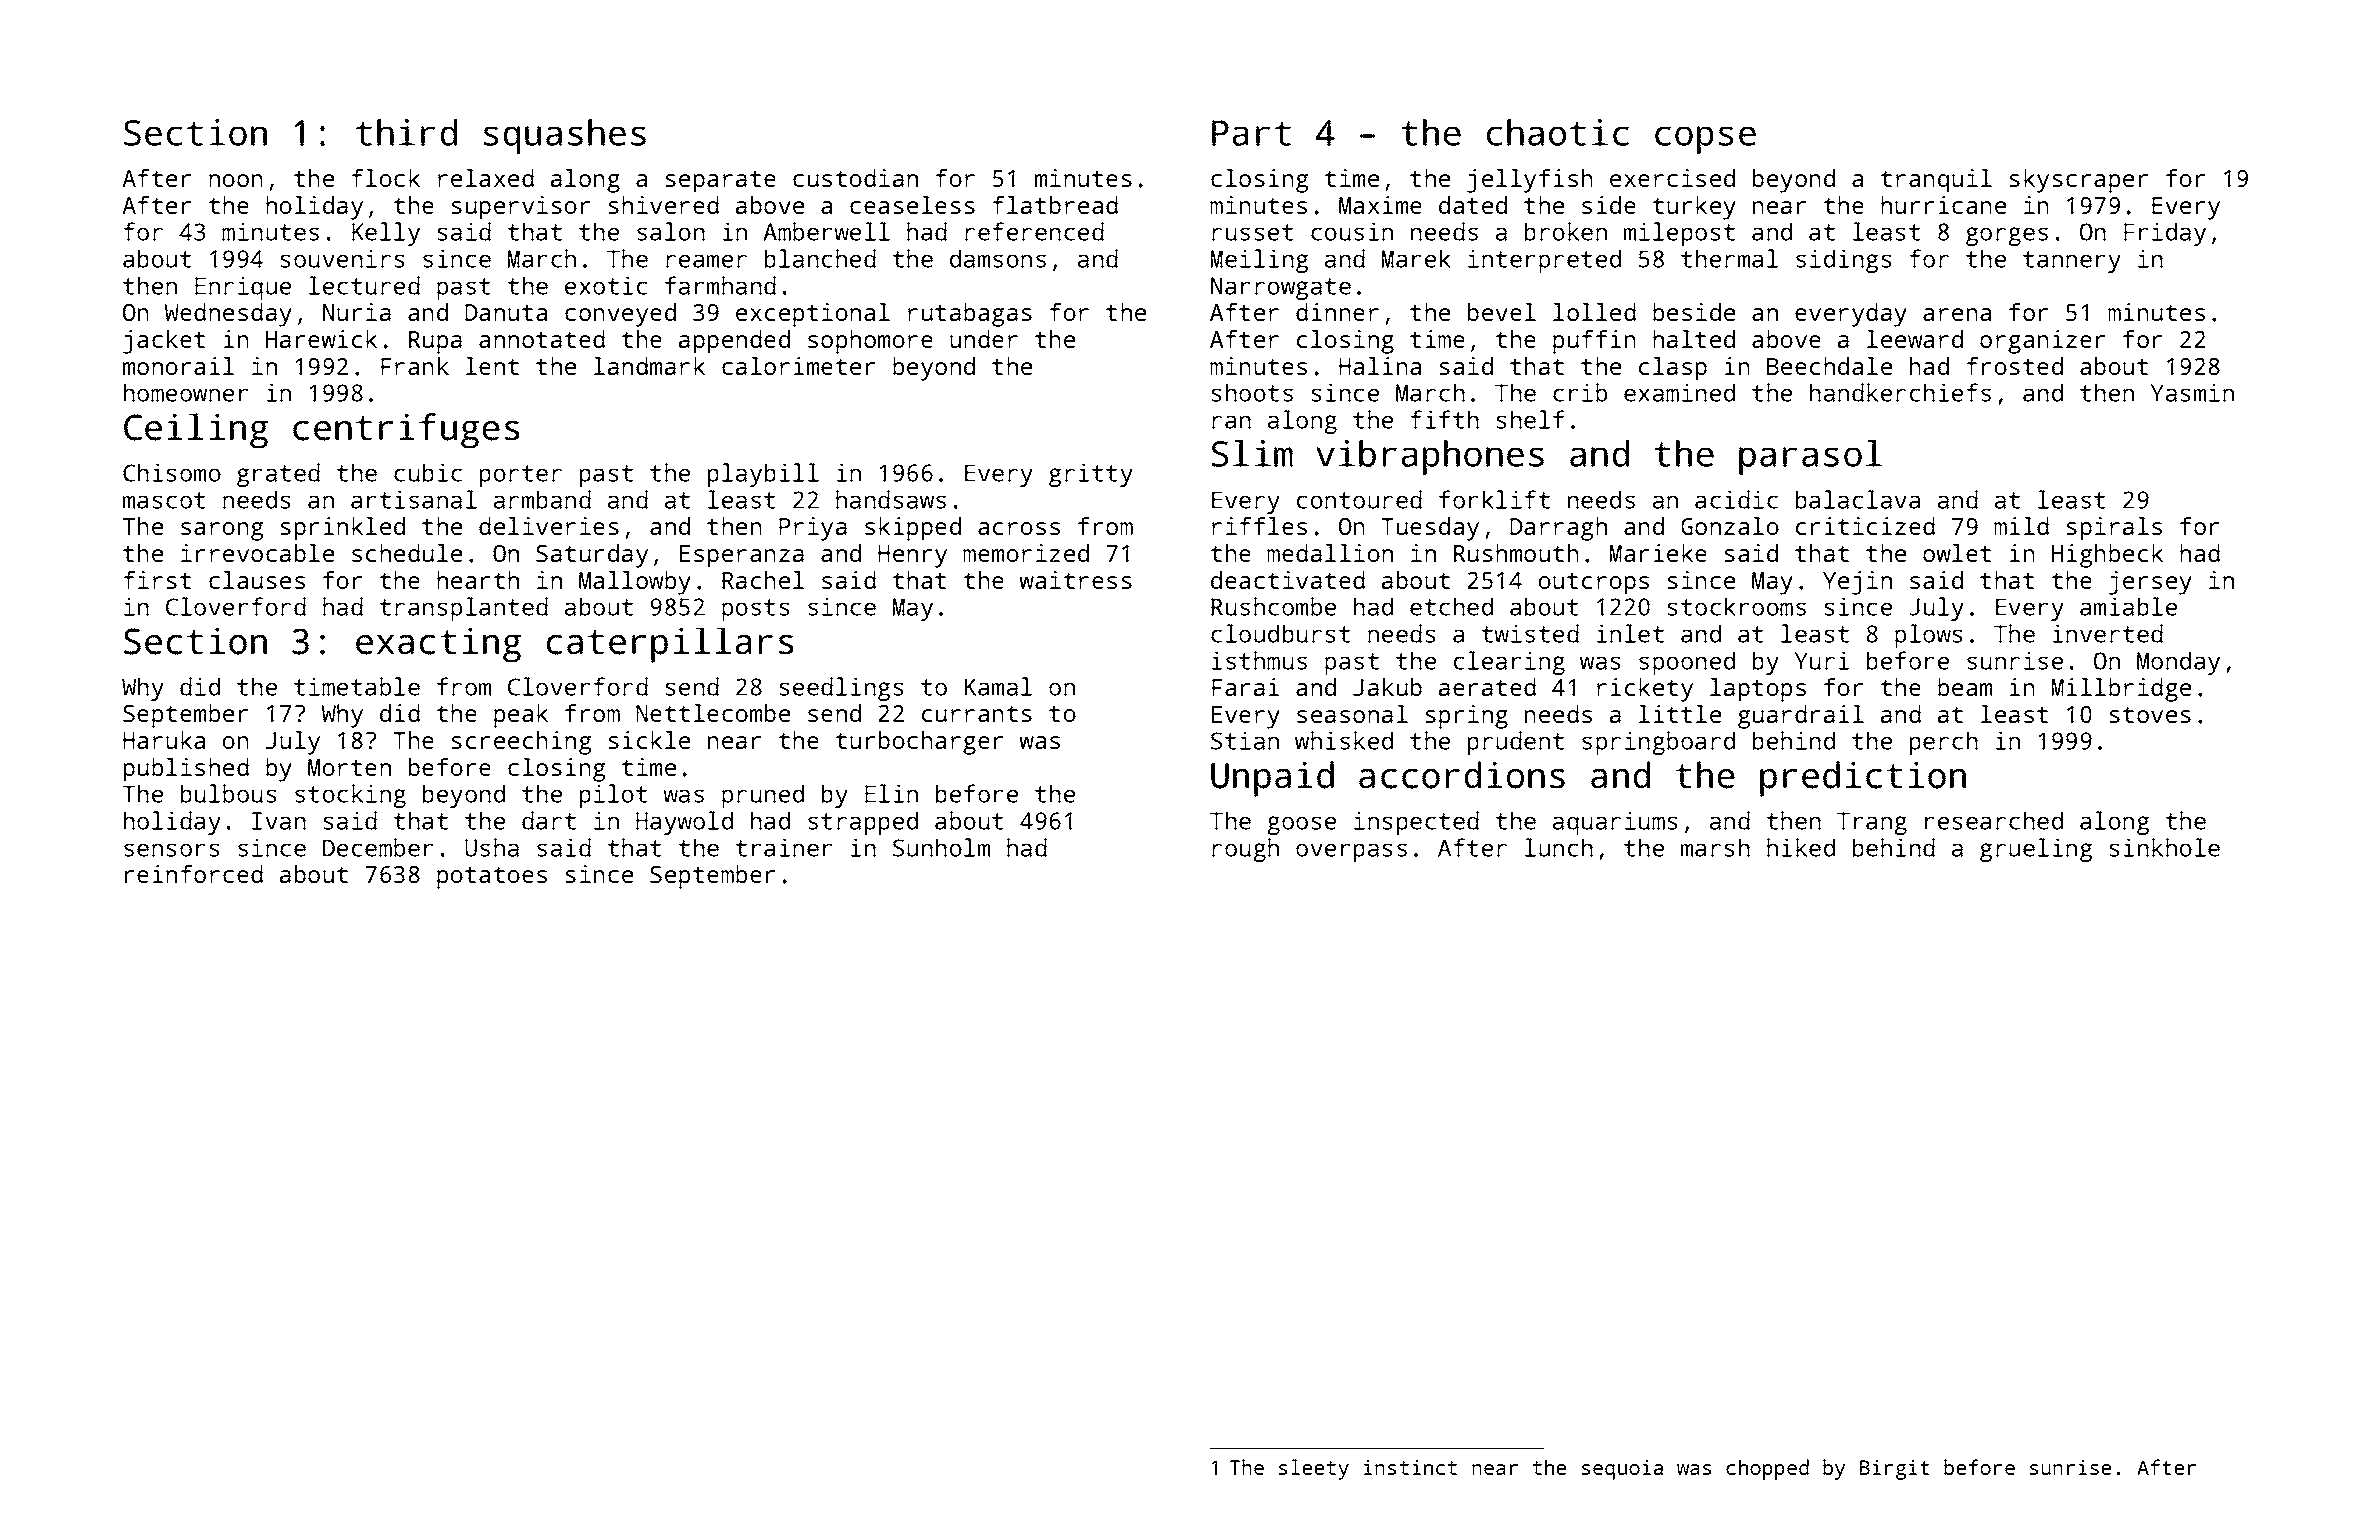 Image resolution: width=2373 pixels, height=1535 pixels. I want to click on broken, so click(1566, 231).
